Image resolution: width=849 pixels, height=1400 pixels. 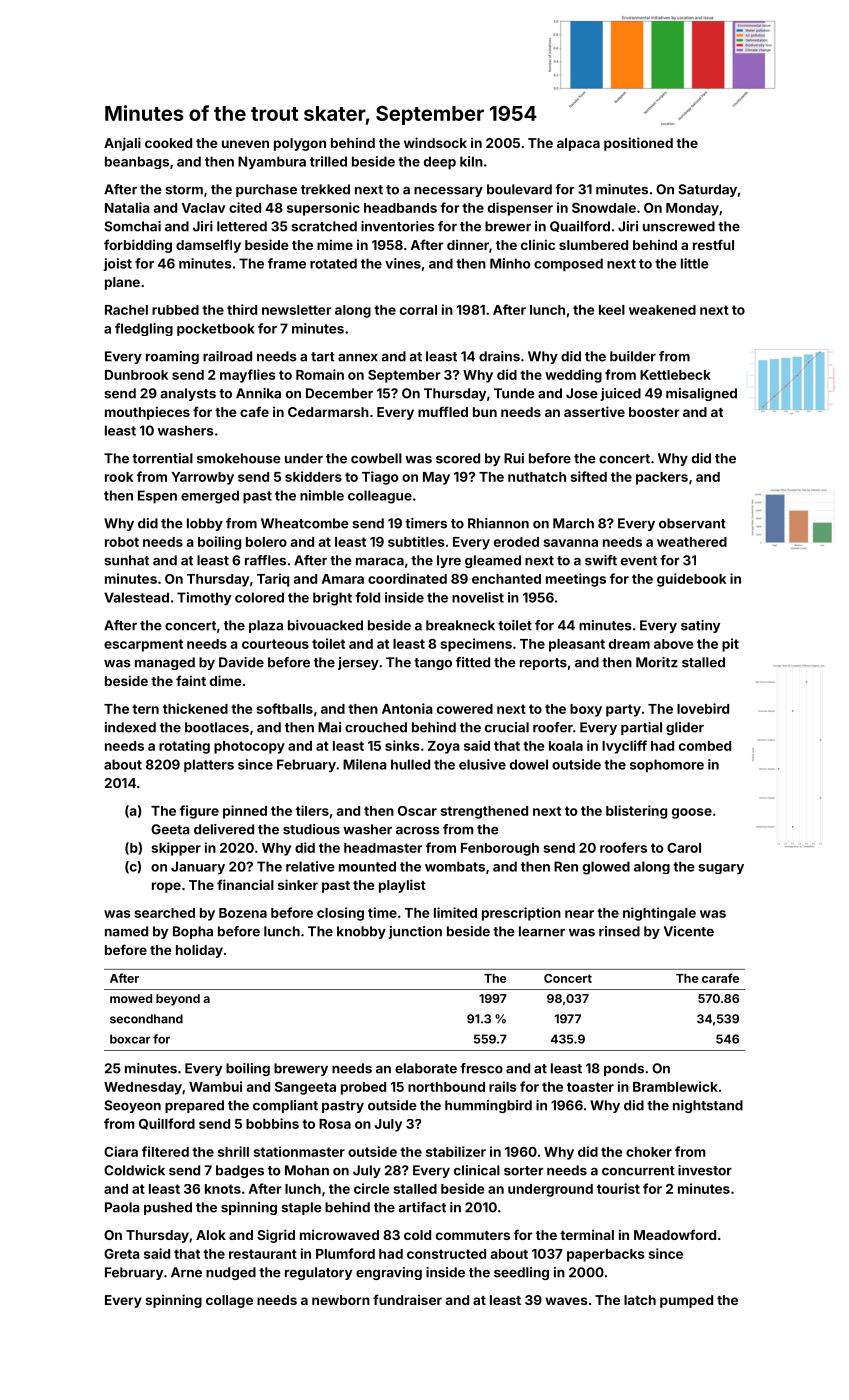 What do you see at coordinates (358, 663) in the page?
I see `jersey` at bounding box center [358, 663].
